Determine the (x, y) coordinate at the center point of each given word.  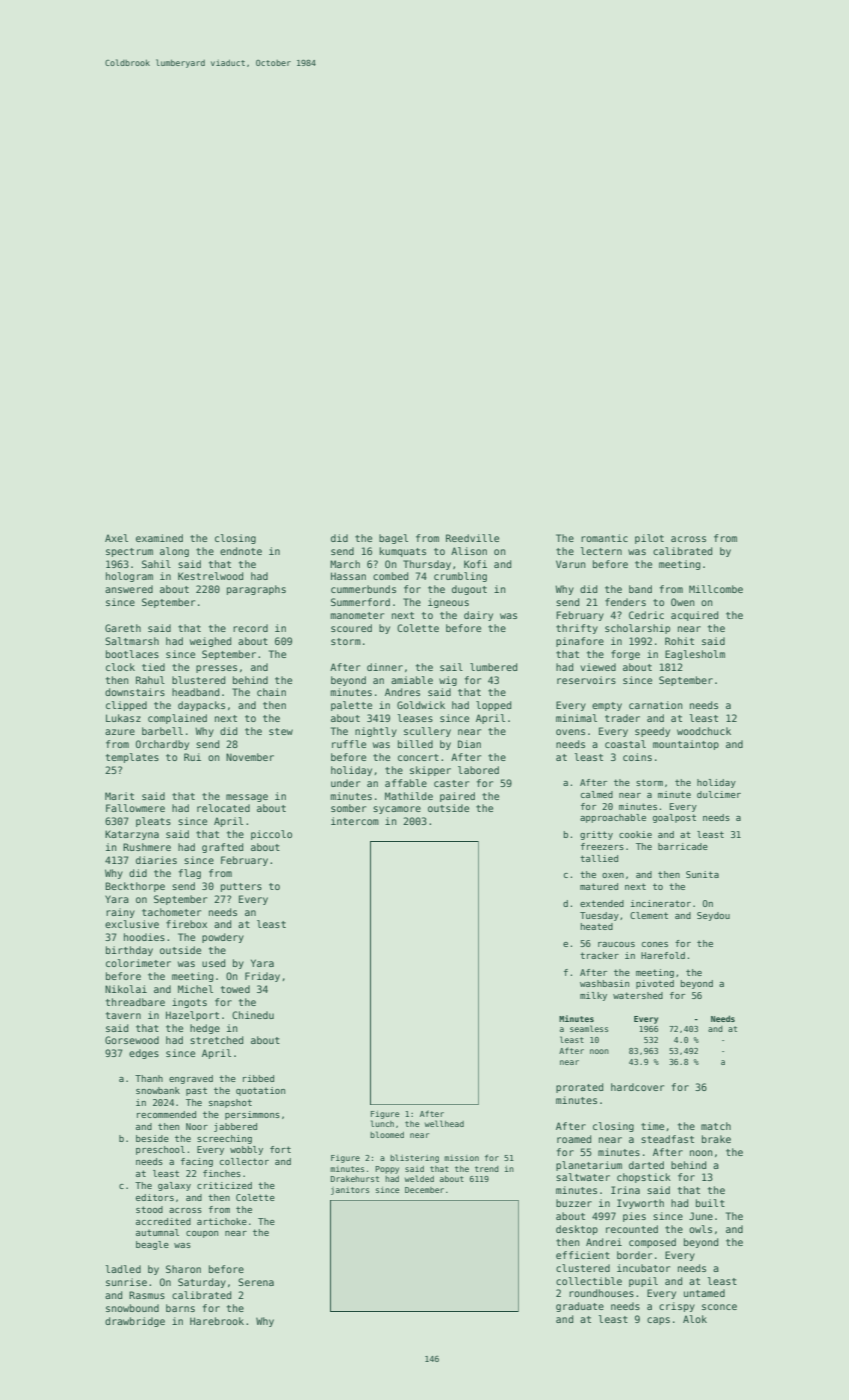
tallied (599, 858)
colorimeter (138, 963)
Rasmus (147, 1295)
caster (451, 783)
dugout (469, 590)
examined (159, 538)
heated (597, 926)
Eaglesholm (695, 655)
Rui (192, 757)
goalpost (674, 818)
